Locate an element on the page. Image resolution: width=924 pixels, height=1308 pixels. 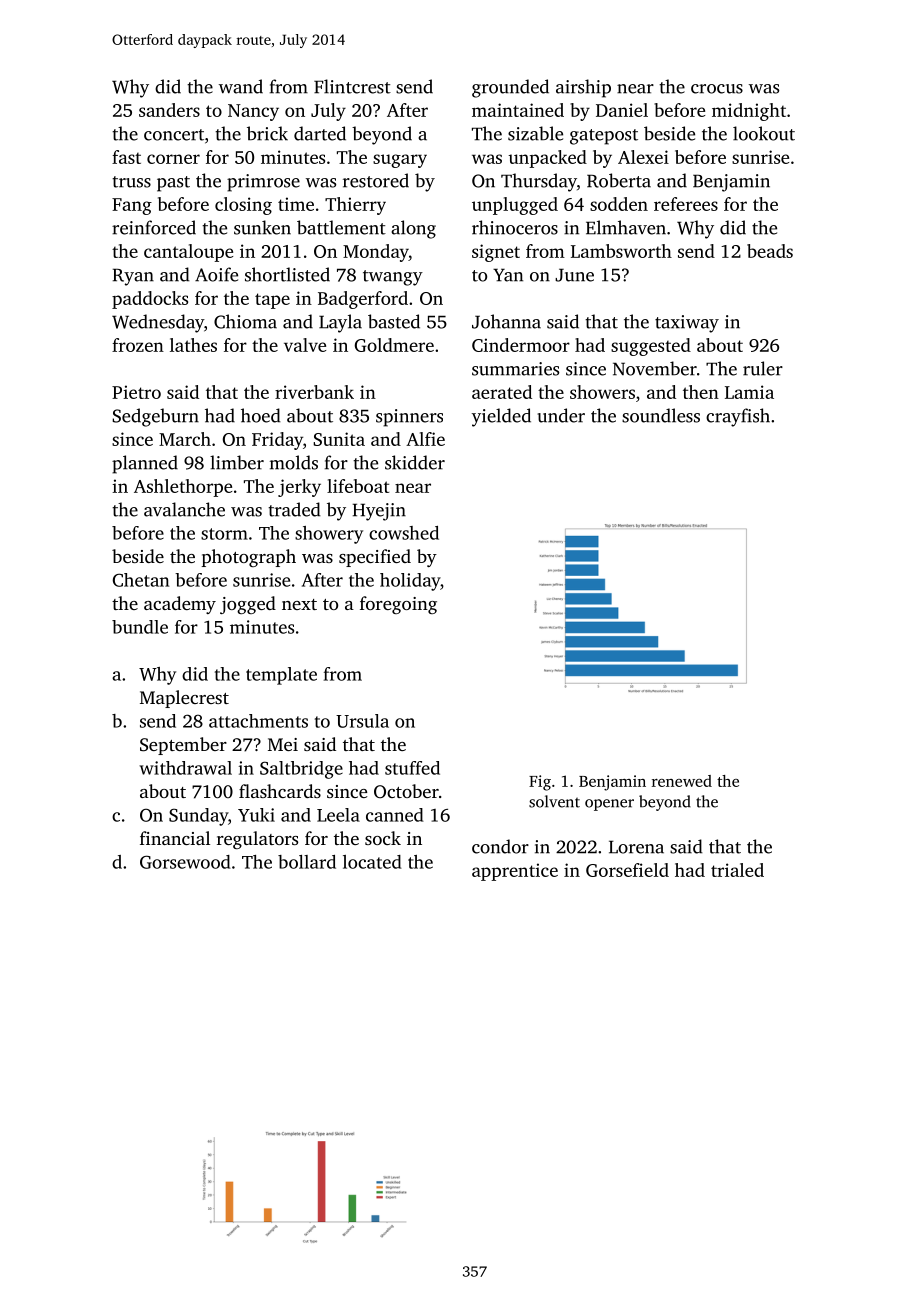
basted is located at coordinates (394, 321).
